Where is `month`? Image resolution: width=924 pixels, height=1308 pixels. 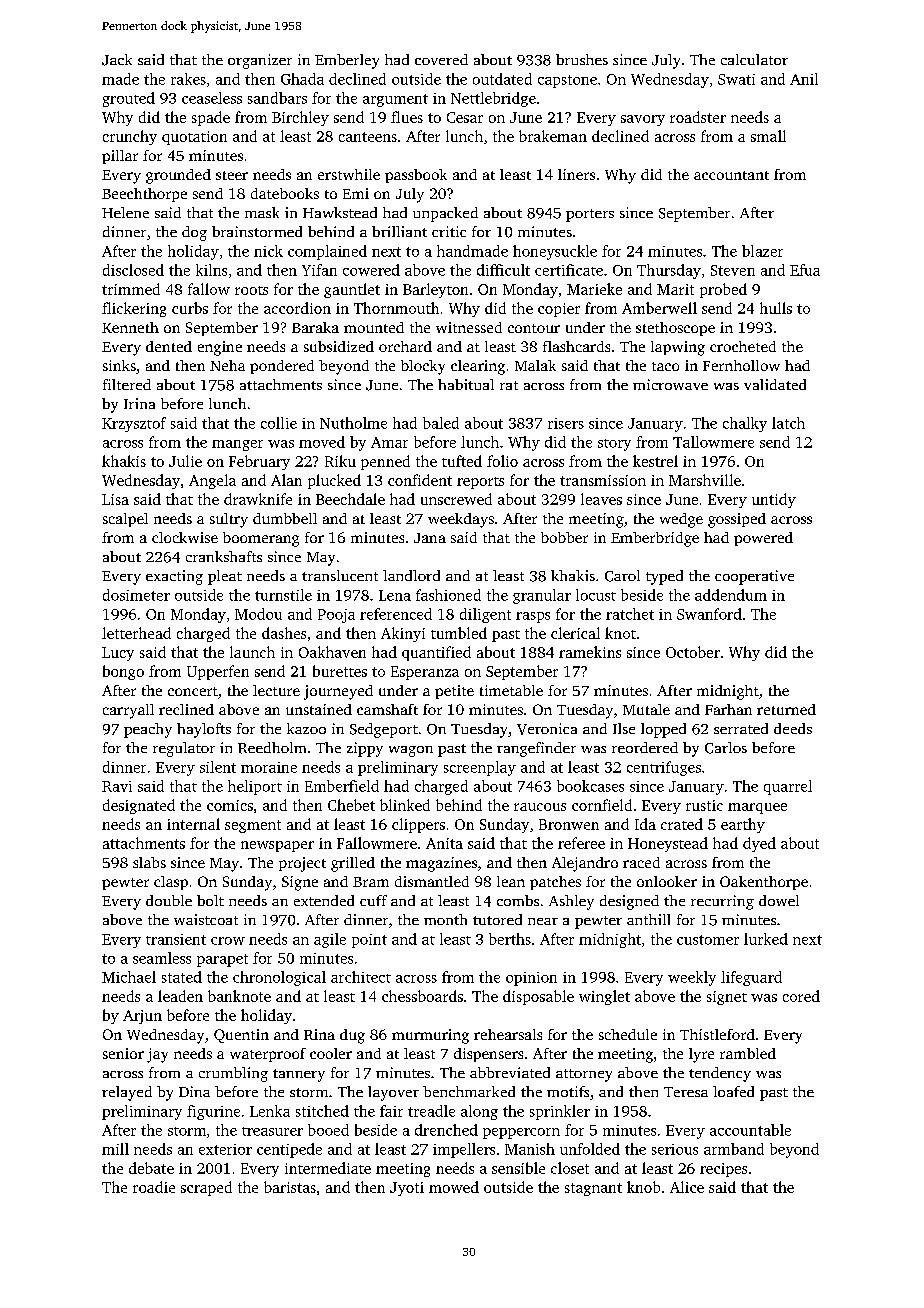 month is located at coordinates (445, 919).
